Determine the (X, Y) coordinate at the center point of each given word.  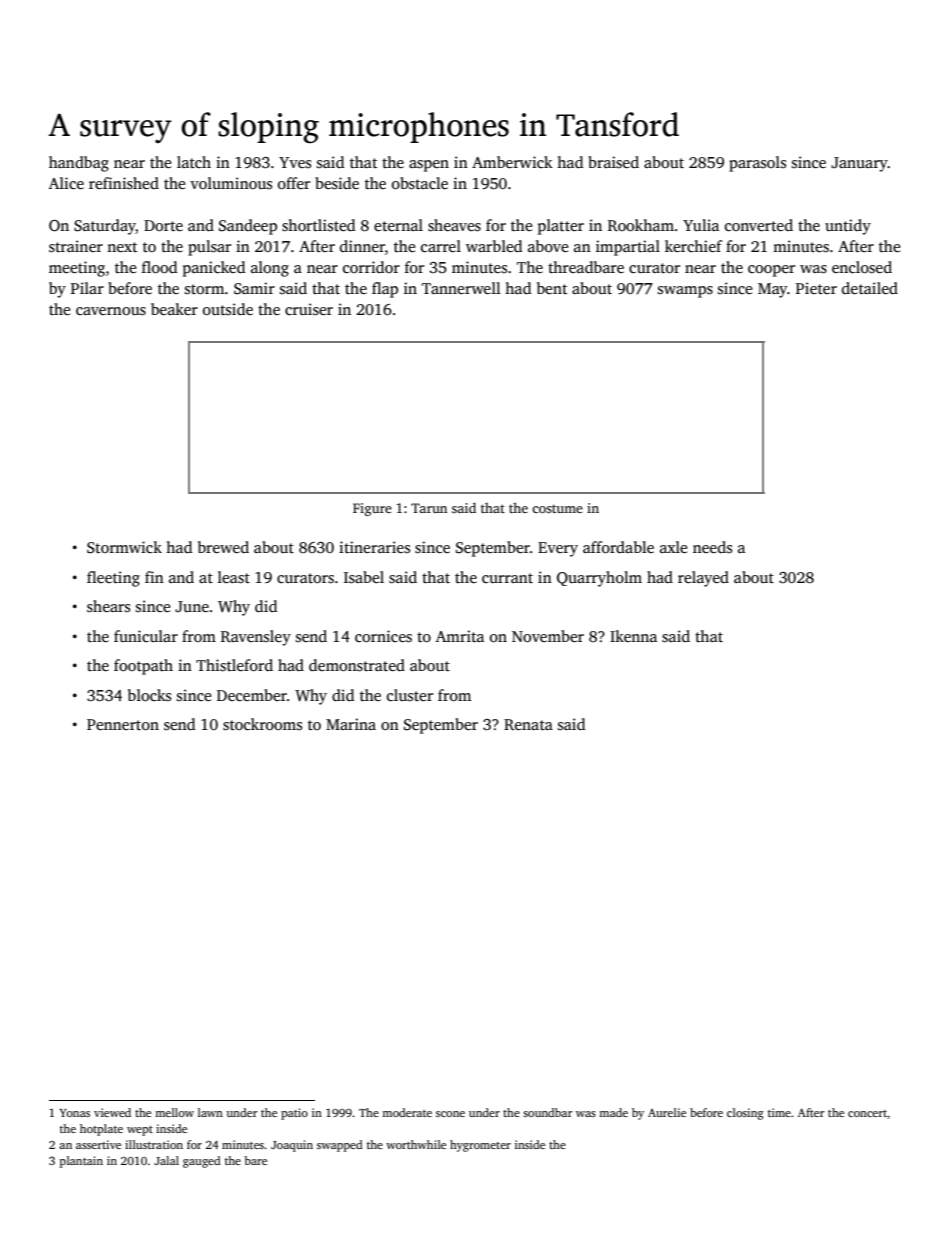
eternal (398, 225)
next (122, 247)
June (192, 606)
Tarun (429, 508)
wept (140, 1131)
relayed (703, 579)
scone (450, 1114)
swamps (685, 292)
